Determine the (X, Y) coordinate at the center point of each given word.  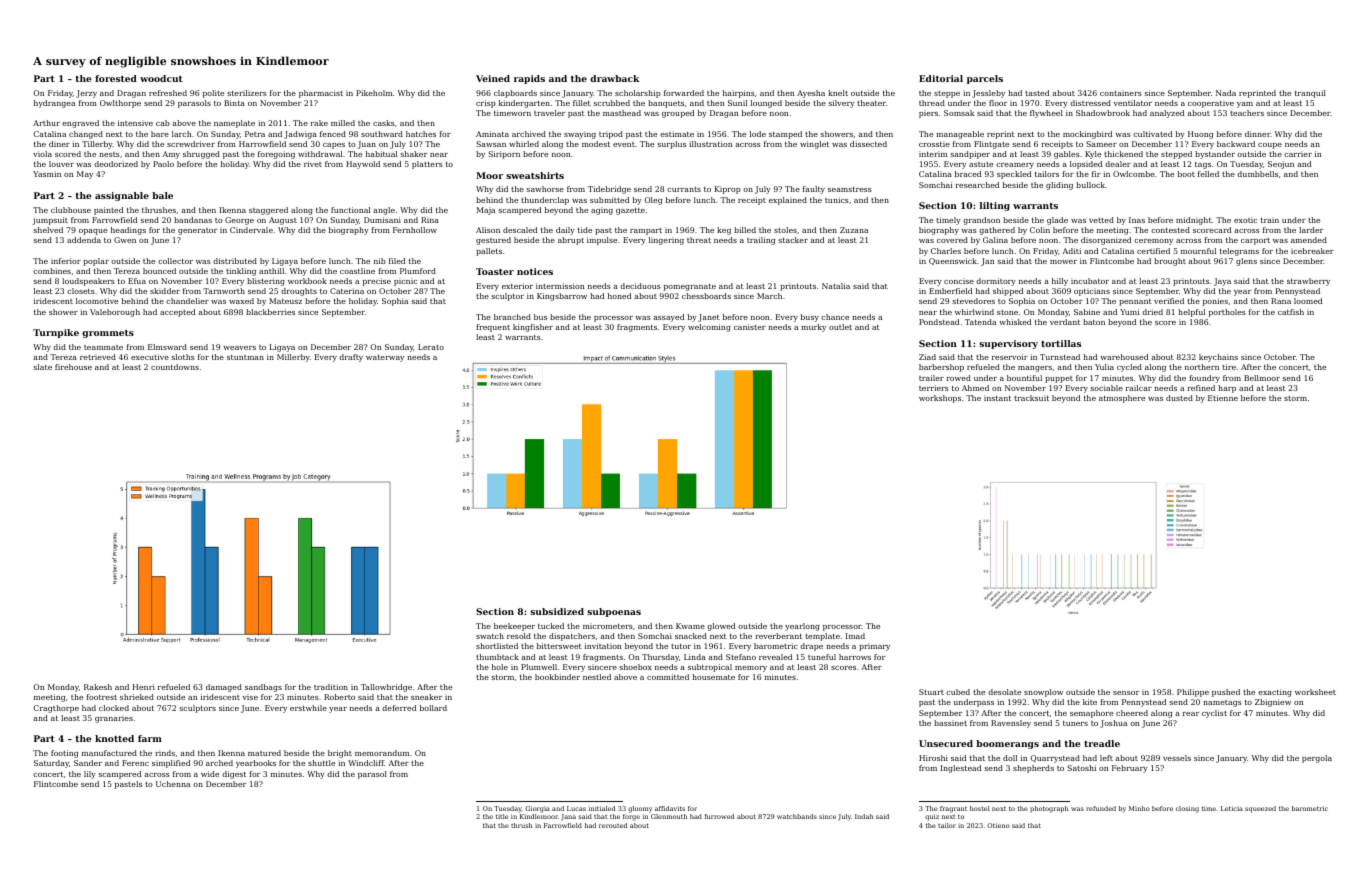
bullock (1090, 185)
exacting (1275, 693)
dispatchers (572, 637)
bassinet (950, 723)
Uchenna (173, 784)
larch (181, 134)
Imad (855, 636)
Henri (144, 687)
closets (80, 291)
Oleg (653, 201)
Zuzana (854, 230)
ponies (1215, 302)
